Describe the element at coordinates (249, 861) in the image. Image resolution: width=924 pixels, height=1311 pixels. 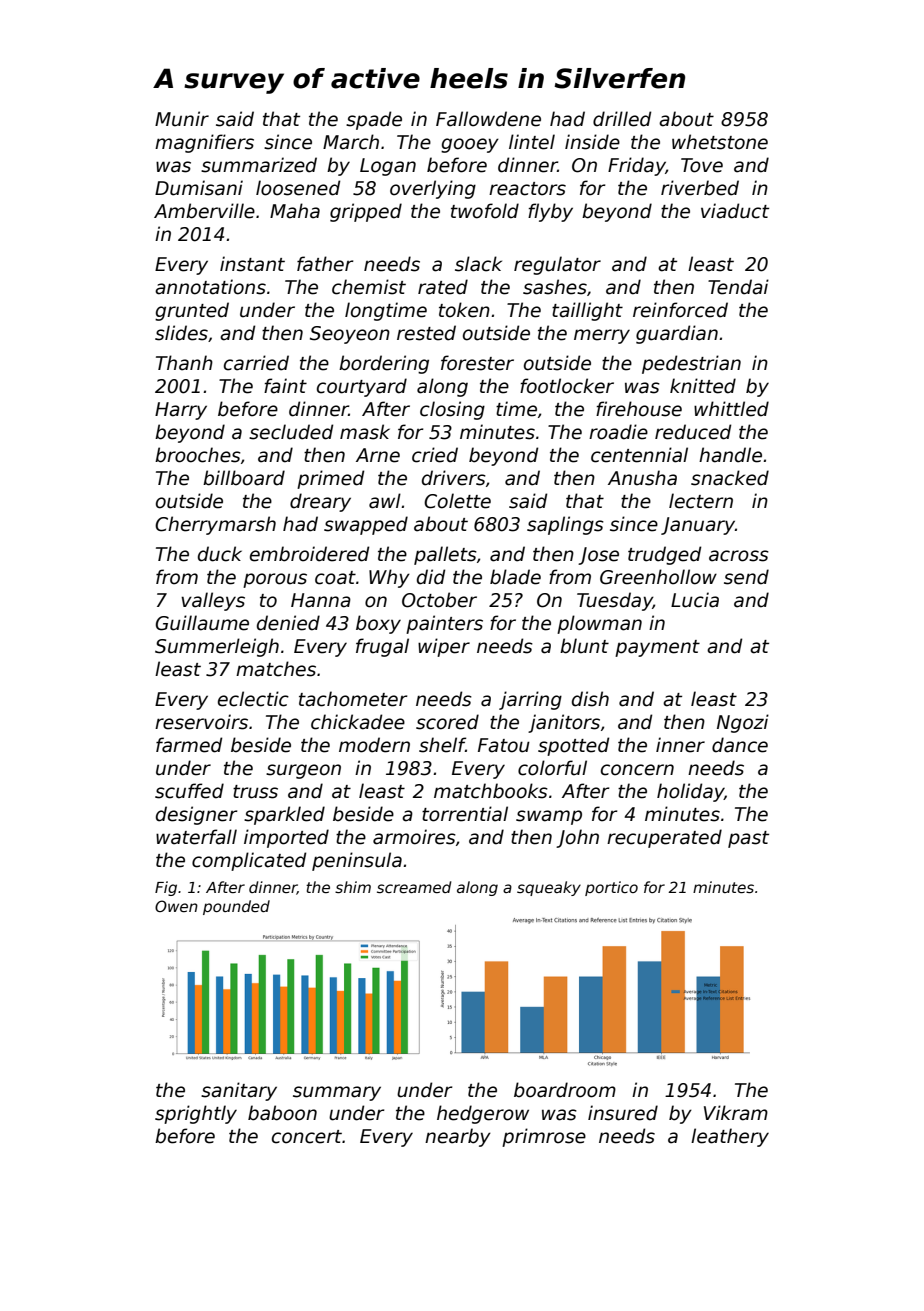
I see `complicated` at that location.
